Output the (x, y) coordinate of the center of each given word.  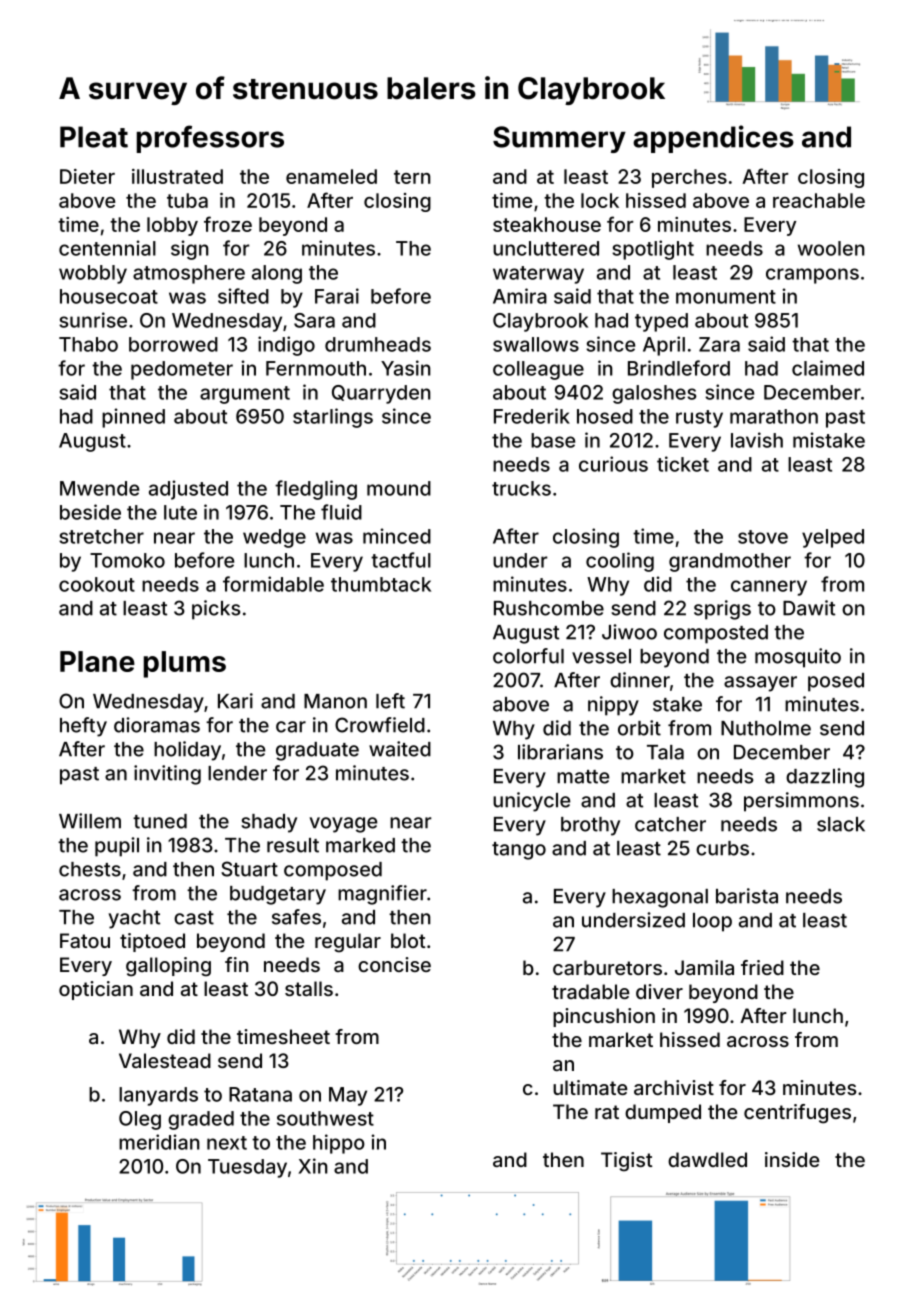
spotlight (653, 250)
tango (519, 851)
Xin (313, 1166)
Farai (337, 296)
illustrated (177, 176)
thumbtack (381, 584)
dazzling (825, 778)
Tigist (627, 1162)
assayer (760, 684)
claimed (828, 368)
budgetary (278, 895)
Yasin (406, 368)
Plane (97, 661)
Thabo (88, 344)
